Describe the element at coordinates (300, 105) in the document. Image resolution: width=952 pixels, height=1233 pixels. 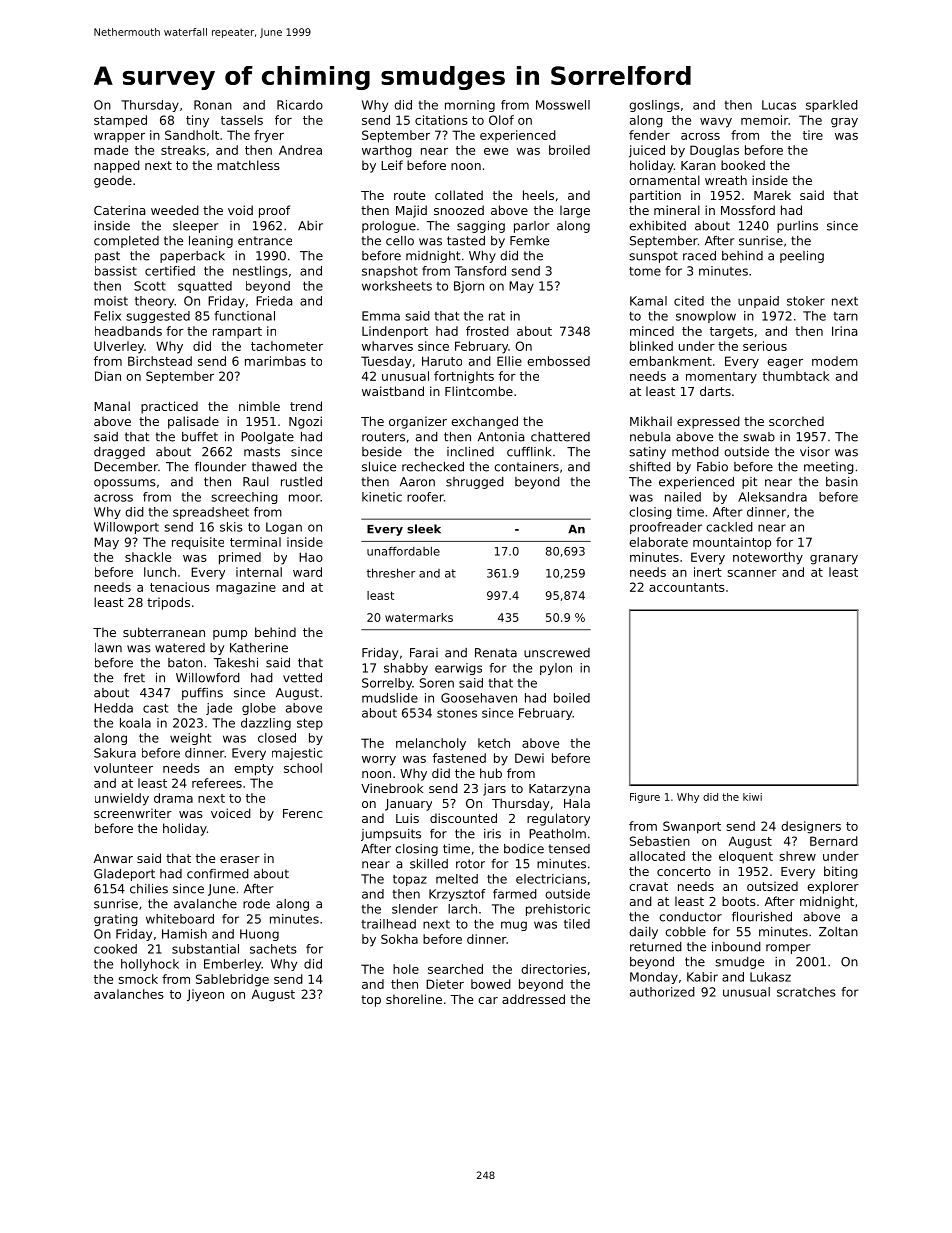
I see `Ricardo` at that location.
